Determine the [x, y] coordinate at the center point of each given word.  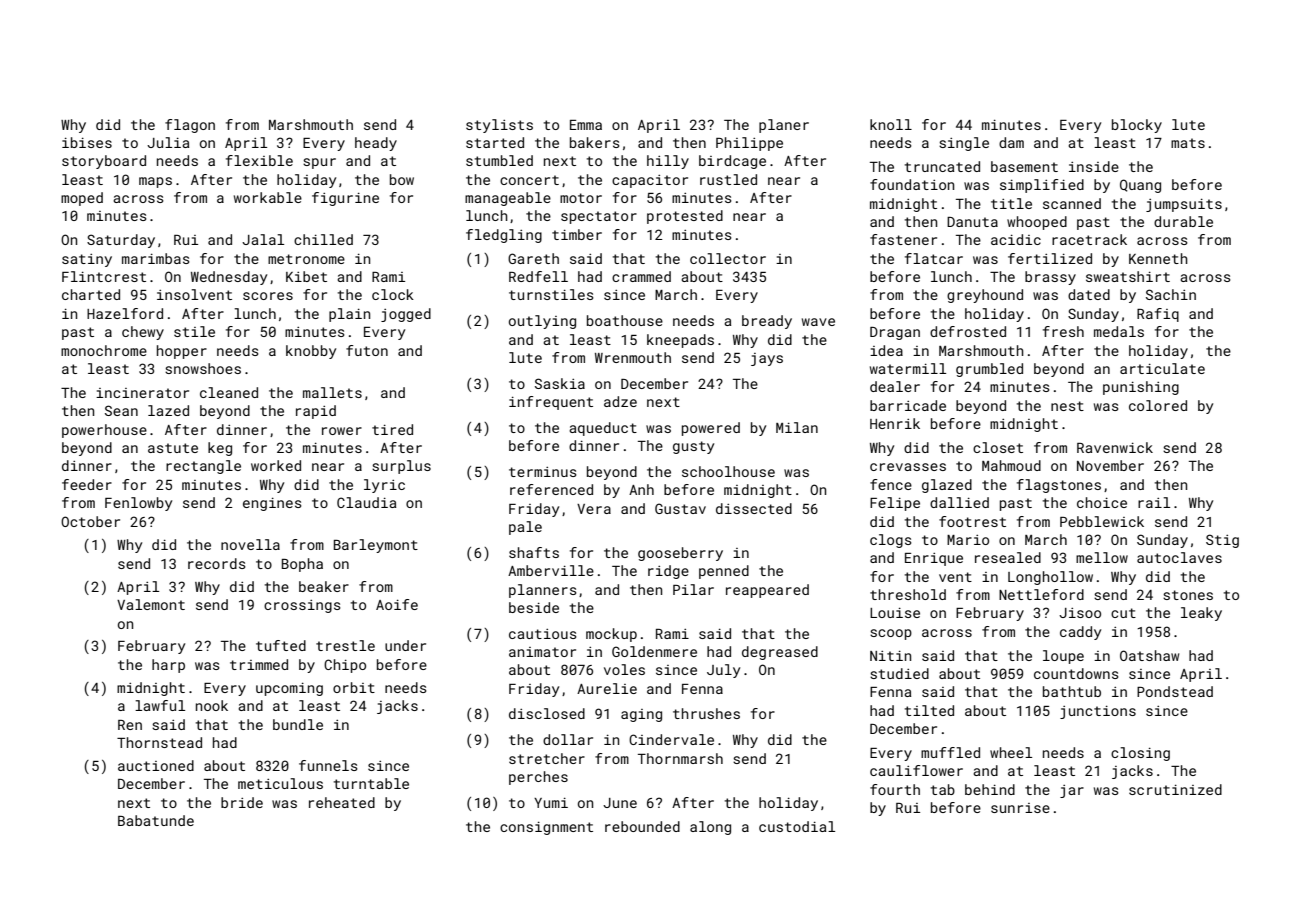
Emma [586, 125]
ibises [87, 142]
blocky [1137, 126]
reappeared [767, 591]
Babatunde [156, 820]
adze [620, 401]
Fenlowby [138, 504]
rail [1154, 502]
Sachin [1171, 294]
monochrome [104, 350]
